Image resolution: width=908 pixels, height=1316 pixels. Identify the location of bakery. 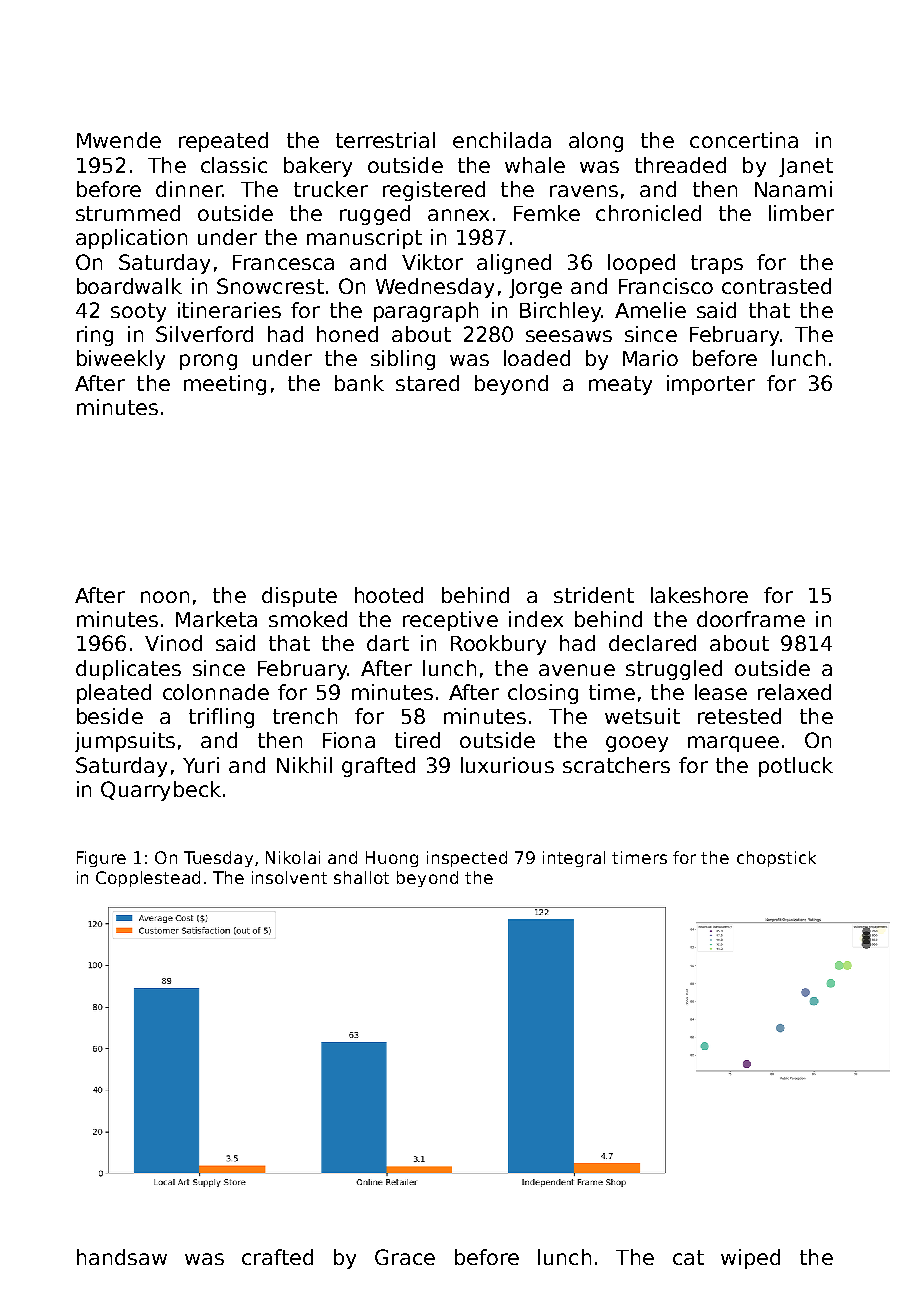
(318, 167).
